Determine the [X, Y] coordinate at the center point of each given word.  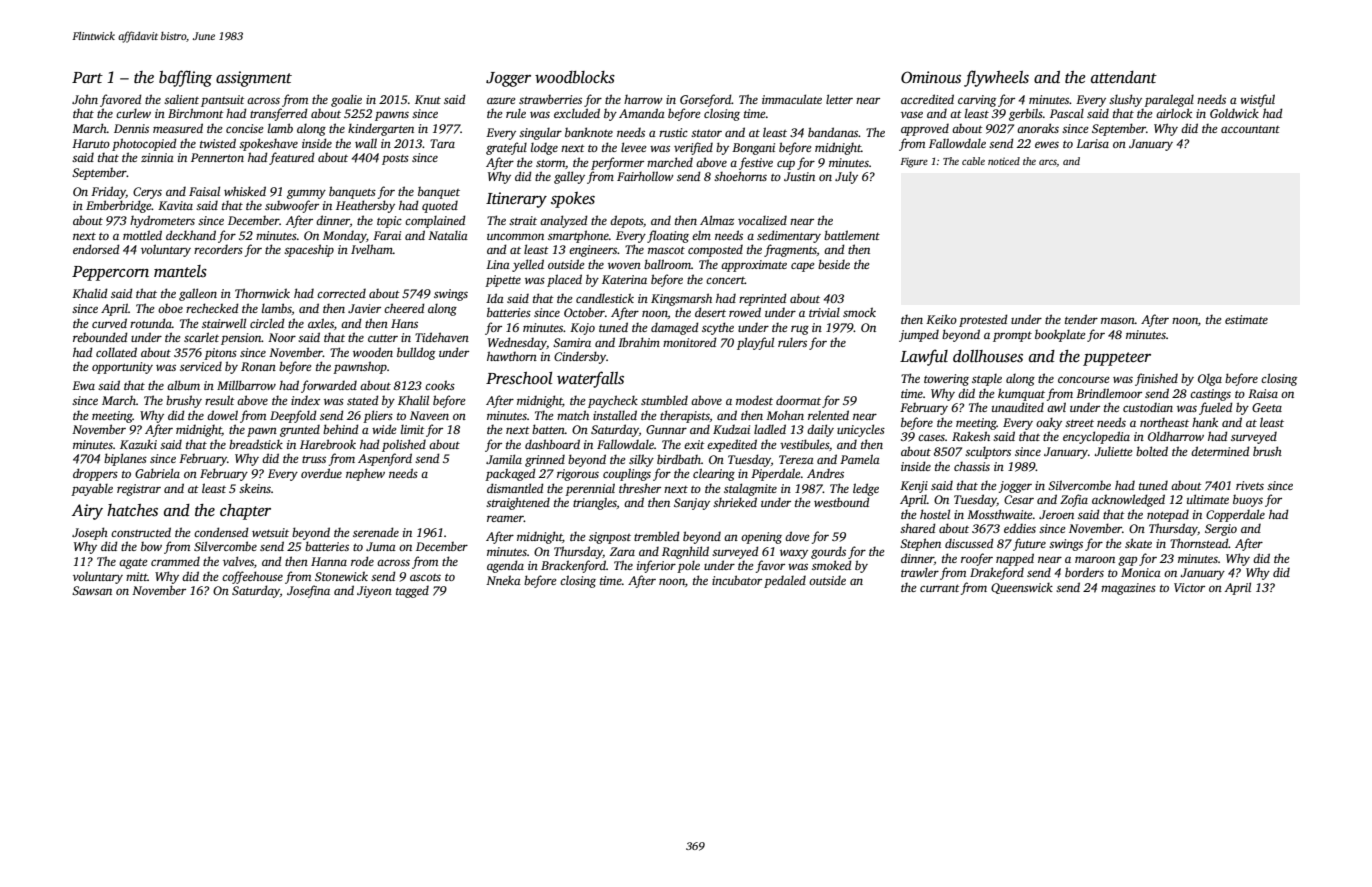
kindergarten [381, 129]
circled [267, 323]
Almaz [717, 220]
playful [755, 343]
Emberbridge [119, 206]
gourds [828, 553]
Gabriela [157, 473]
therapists [685, 416]
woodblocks [575, 77]
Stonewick [341, 576]
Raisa [1263, 393]
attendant [1124, 77]
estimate [1246, 319]
